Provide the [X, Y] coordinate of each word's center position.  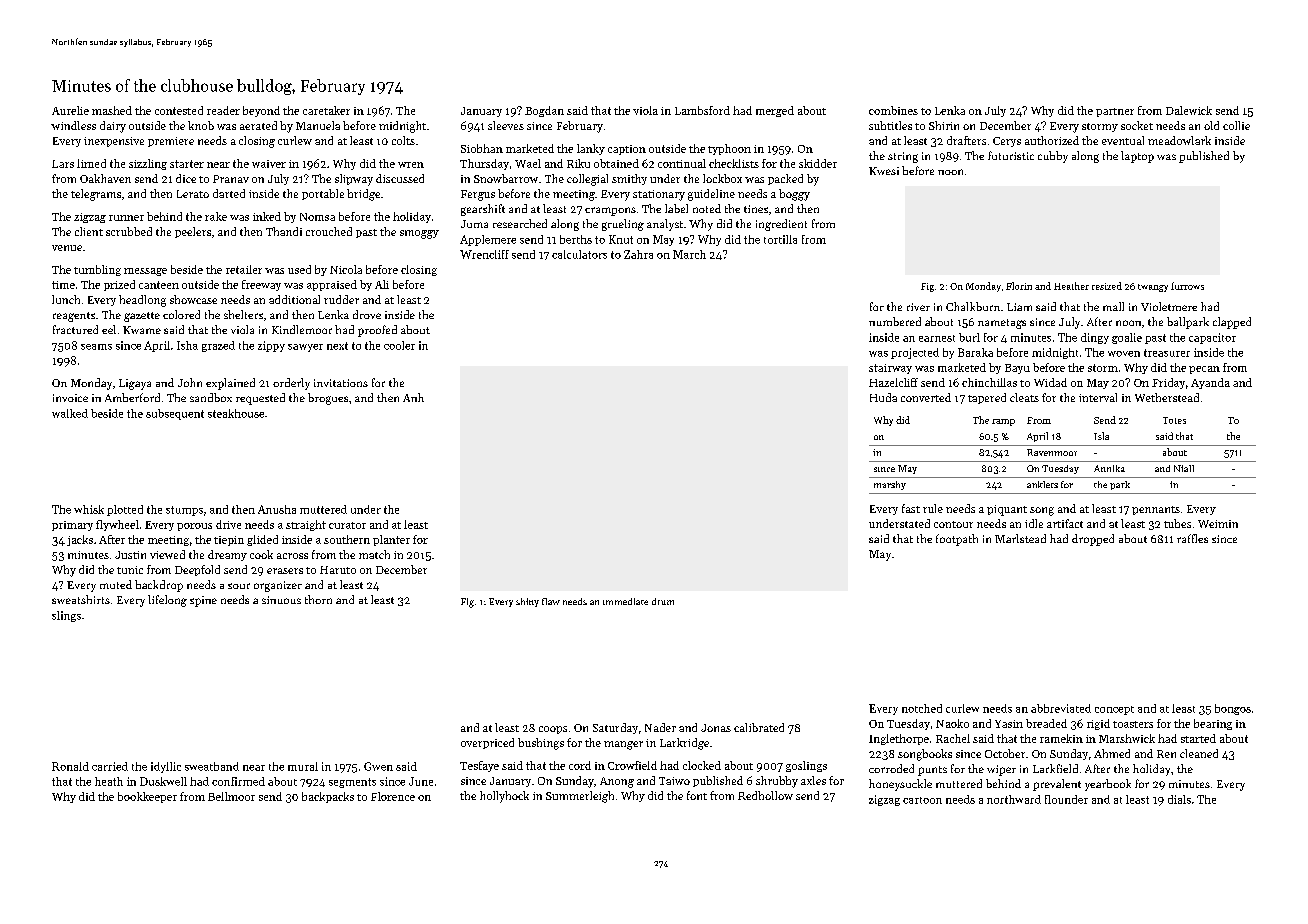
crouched [329, 231]
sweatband [212, 766]
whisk [89, 509]
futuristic [1011, 155]
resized [1107, 286]
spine [203, 601]
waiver [269, 164]
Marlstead [1020, 538]
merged [775, 111]
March [689, 254]
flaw [551, 601]
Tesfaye [479, 766]
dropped [1093, 540]
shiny [527, 602]
